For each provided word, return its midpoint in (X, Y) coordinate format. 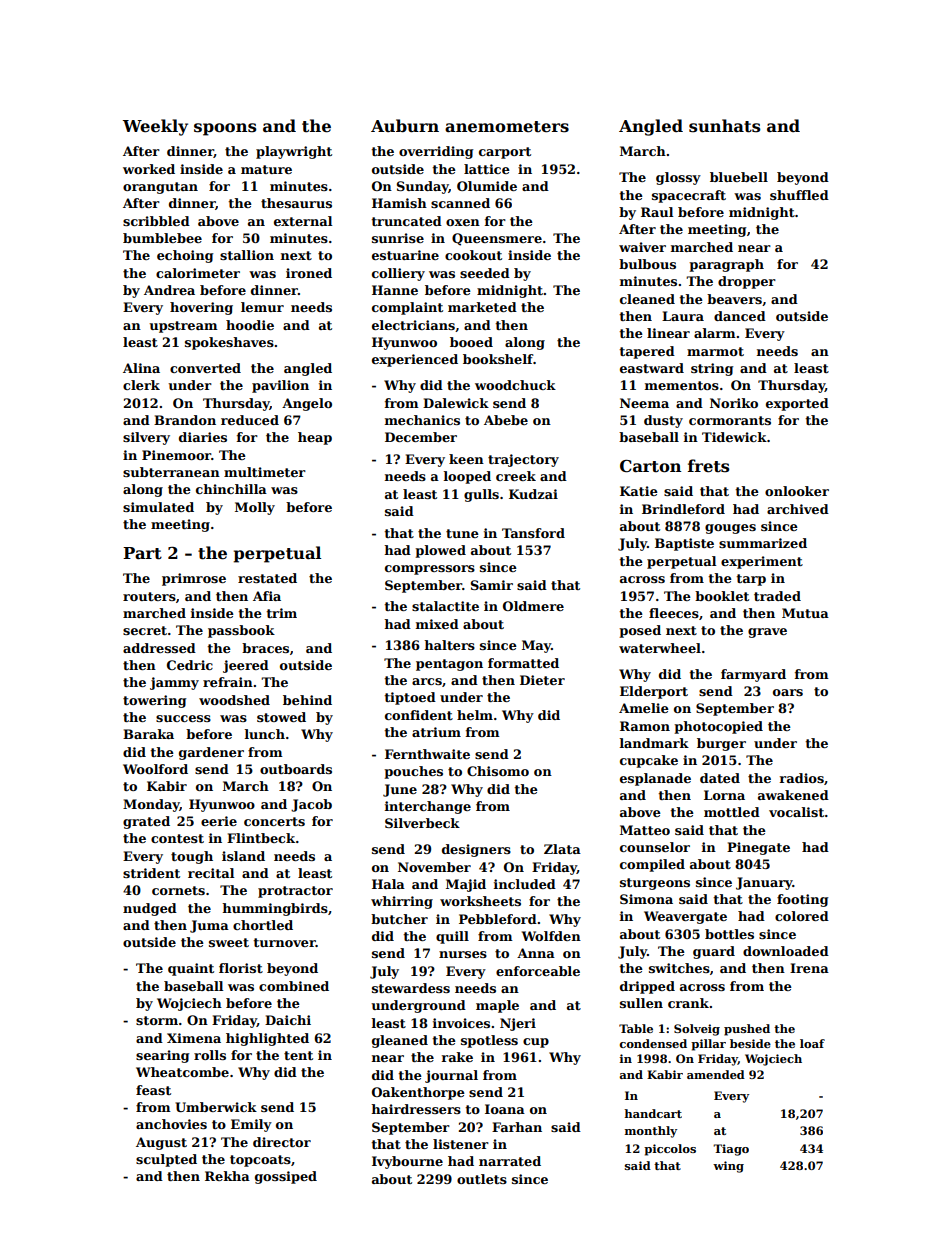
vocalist (797, 812)
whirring (402, 902)
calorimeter (198, 273)
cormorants (730, 420)
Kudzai (533, 494)
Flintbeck (261, 838)
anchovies (171, 1124)
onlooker (797, 491)
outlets (482, 1179)
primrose (194, 579)
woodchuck (515, 385)
